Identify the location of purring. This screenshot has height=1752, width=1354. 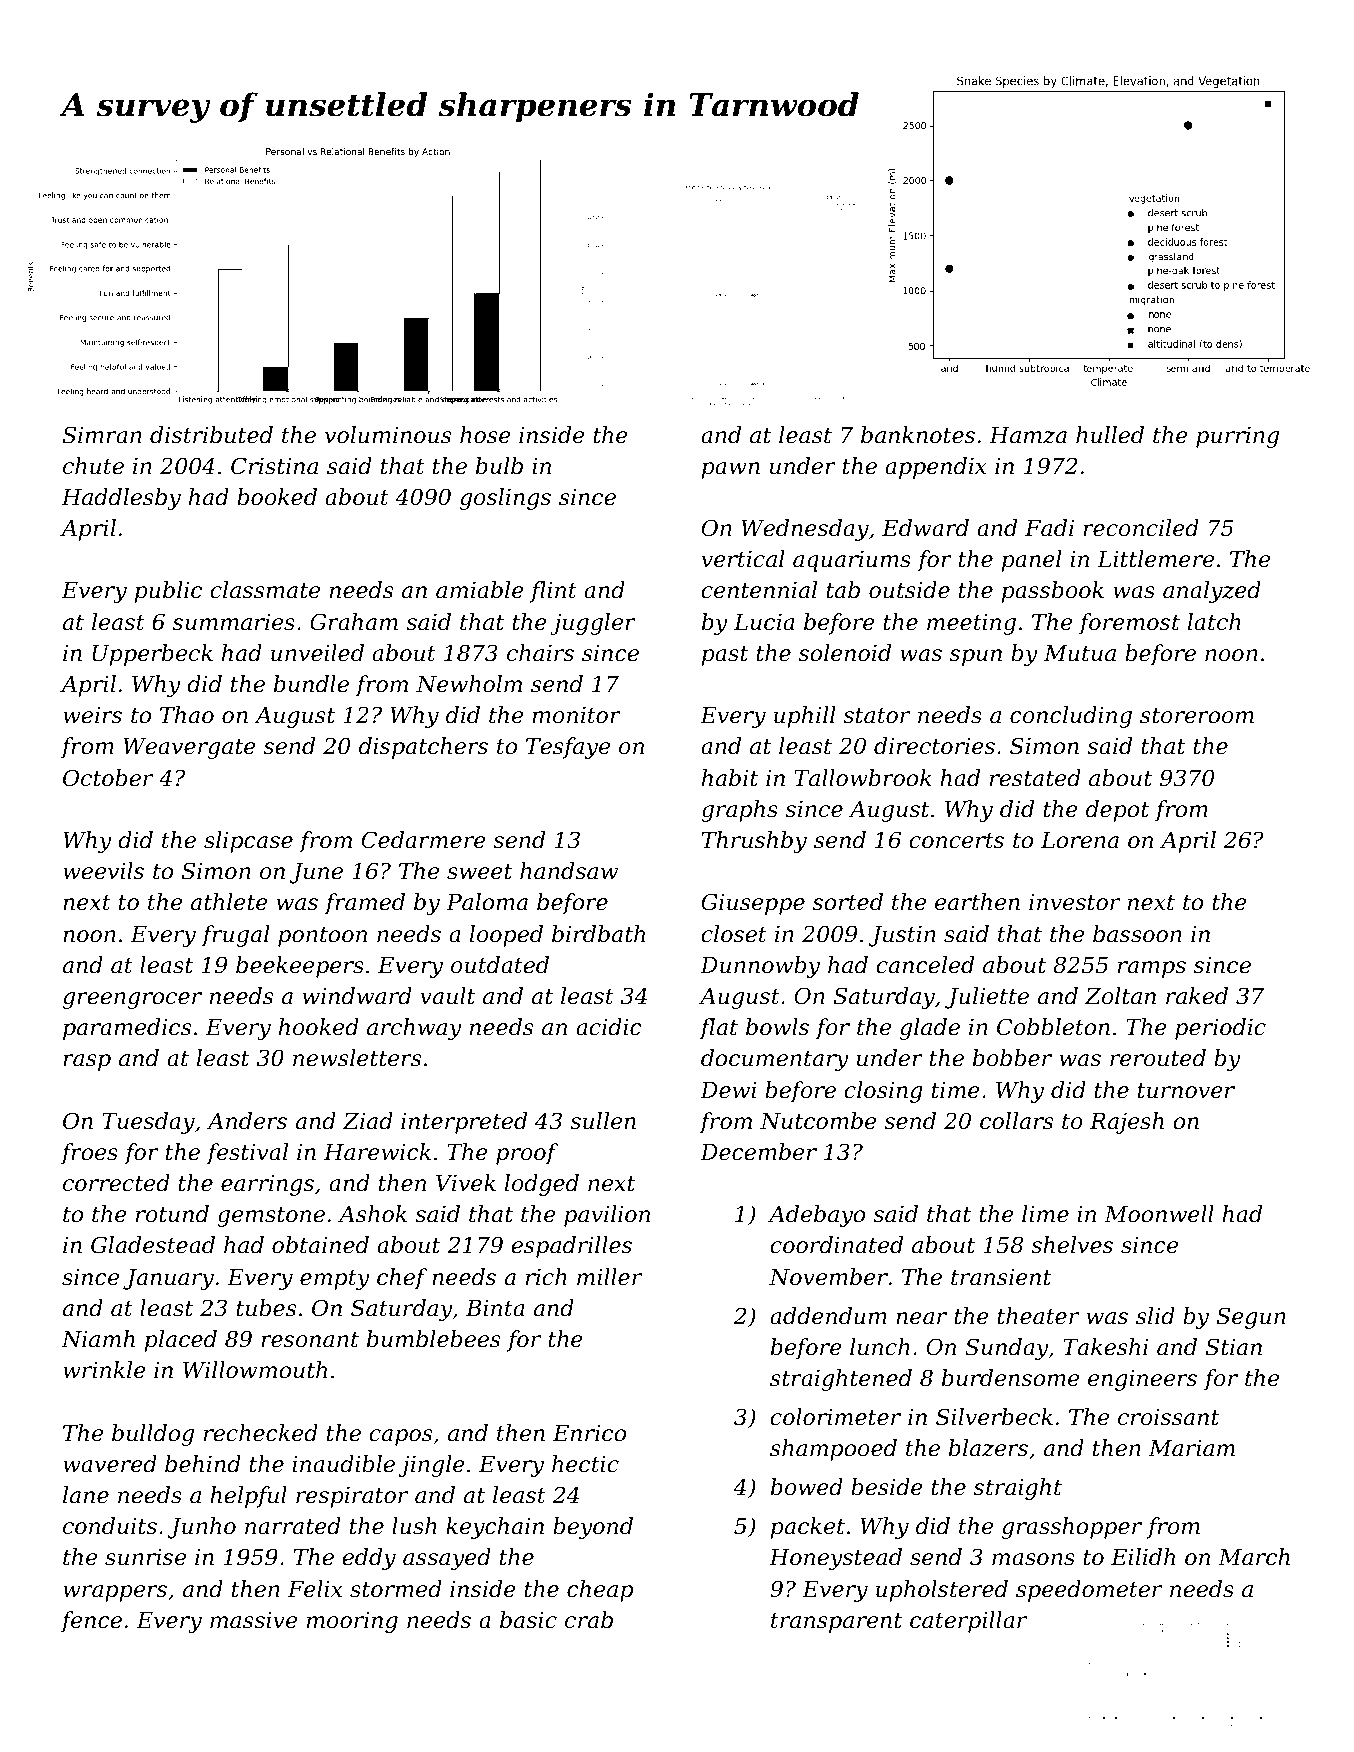
(1237, 437).
